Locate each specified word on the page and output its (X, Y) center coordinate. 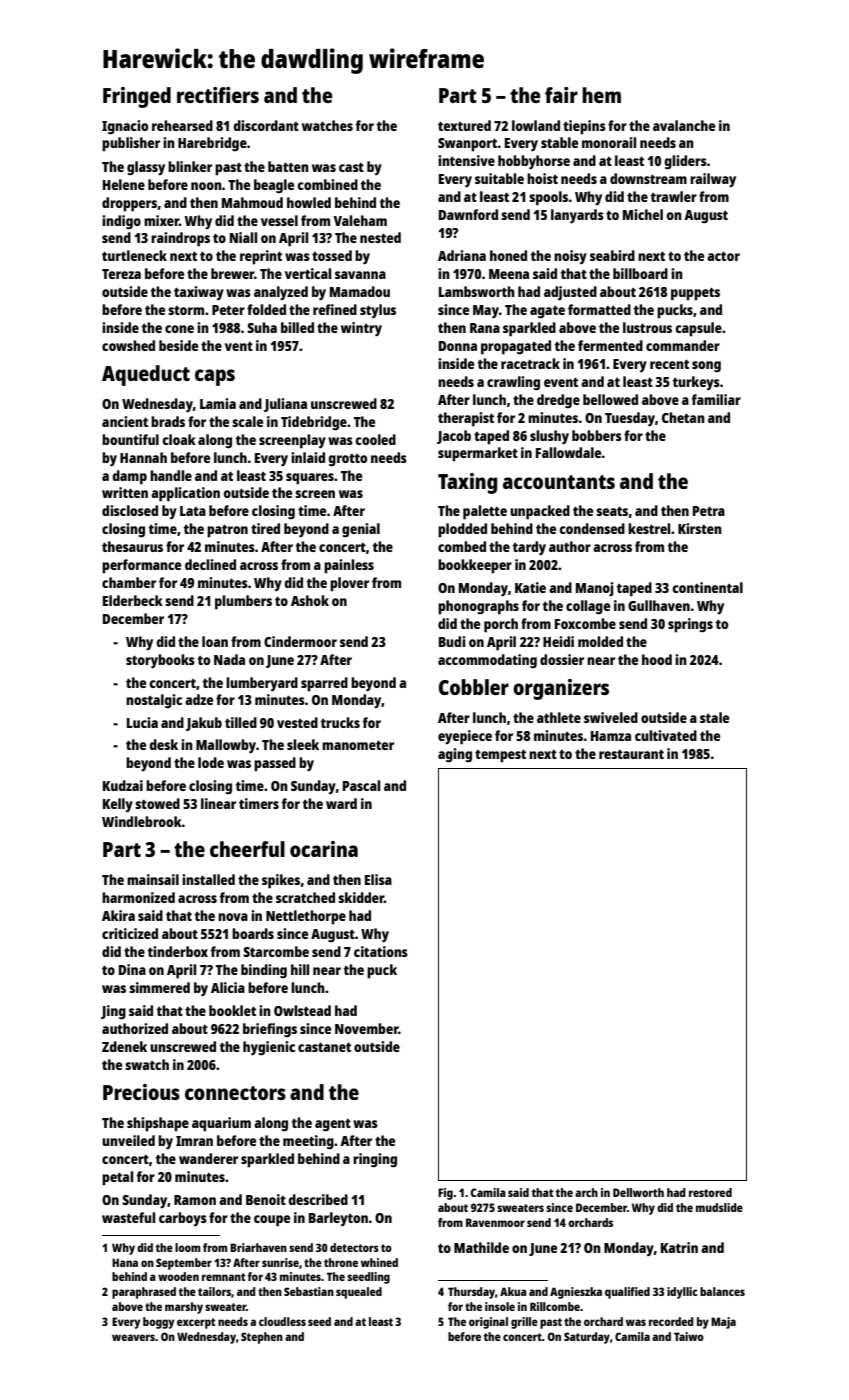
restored (710, 1192)
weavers (133, 1337)
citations (381, 951)
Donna (458, 346)
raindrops (180, 239)
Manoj (595, 589)
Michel (643, 214)
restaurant (631, 754)
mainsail (153, 879)
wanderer (208, 1158)
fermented (610, 345)
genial (361, 530)
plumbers (243, 602)
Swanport (468, 145)
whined (379, 1262)
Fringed (137, 97)
